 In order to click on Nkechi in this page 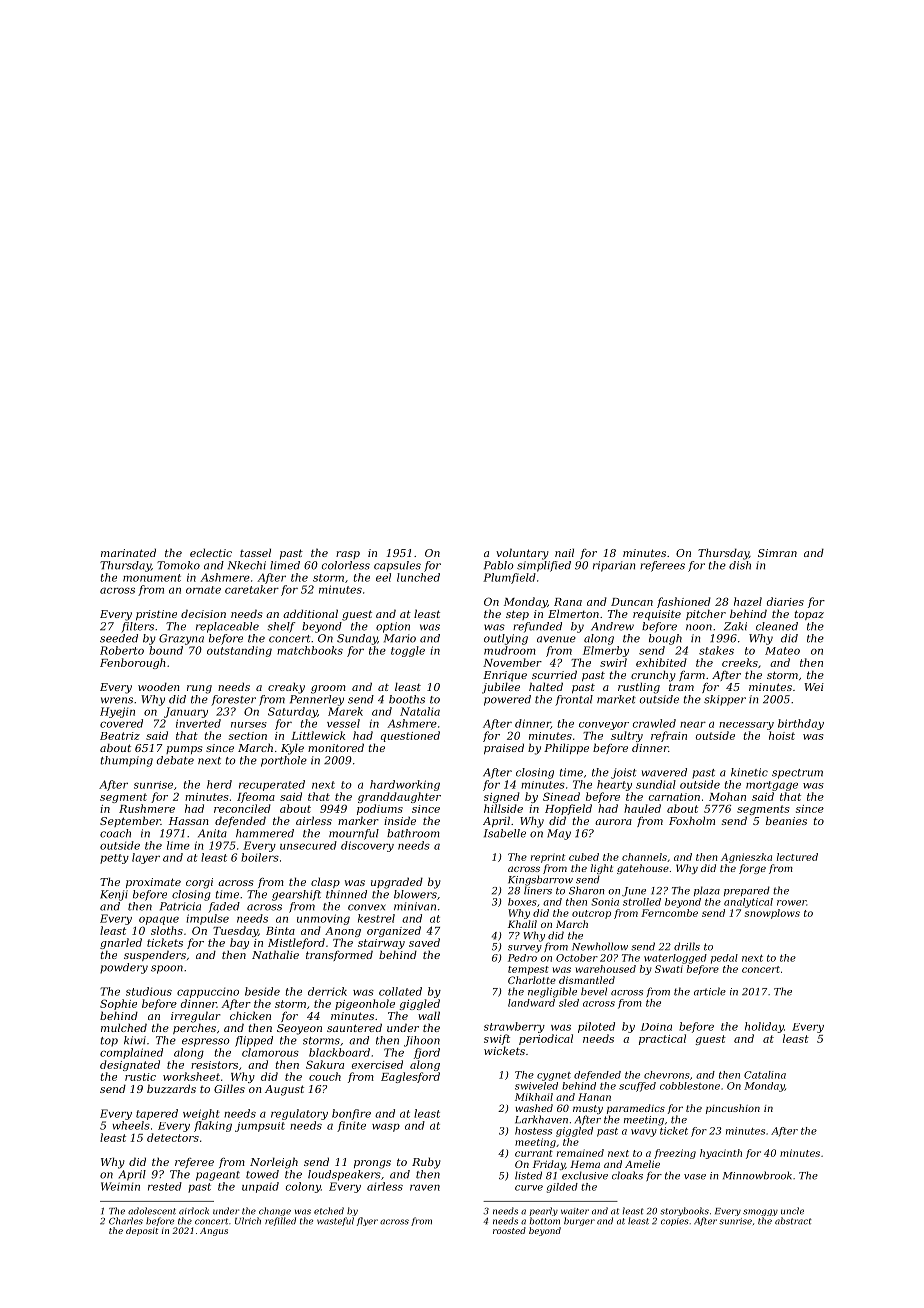, I will do `click(247, 565)`.
